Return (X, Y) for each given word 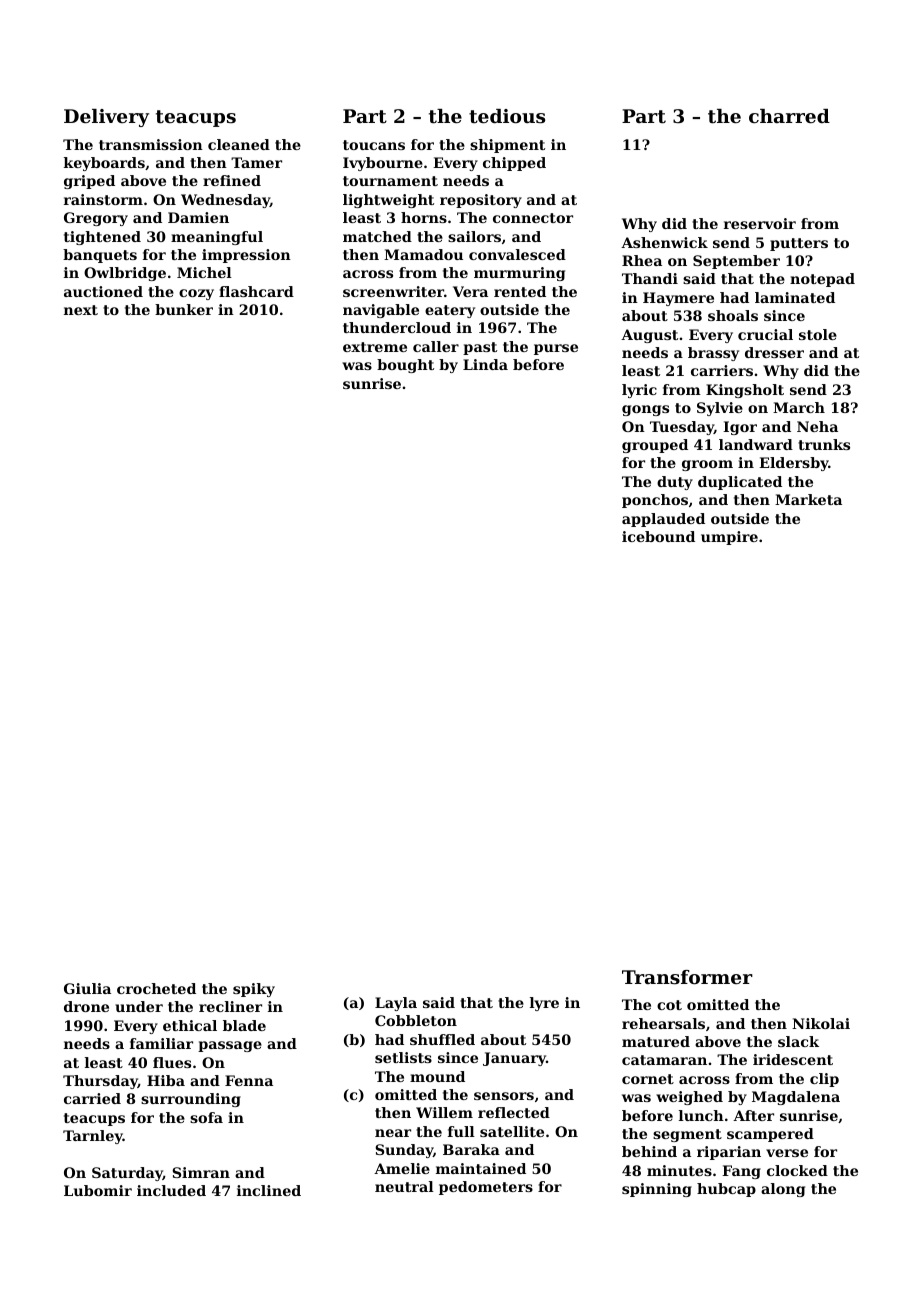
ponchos (655, 501)
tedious (507, 116)
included (171, 1190)
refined (232, 180)
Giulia (87, 988)
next (81, 310)
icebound (658, 536)
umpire (729, 538)
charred (789, 116)
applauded (663, 520)
